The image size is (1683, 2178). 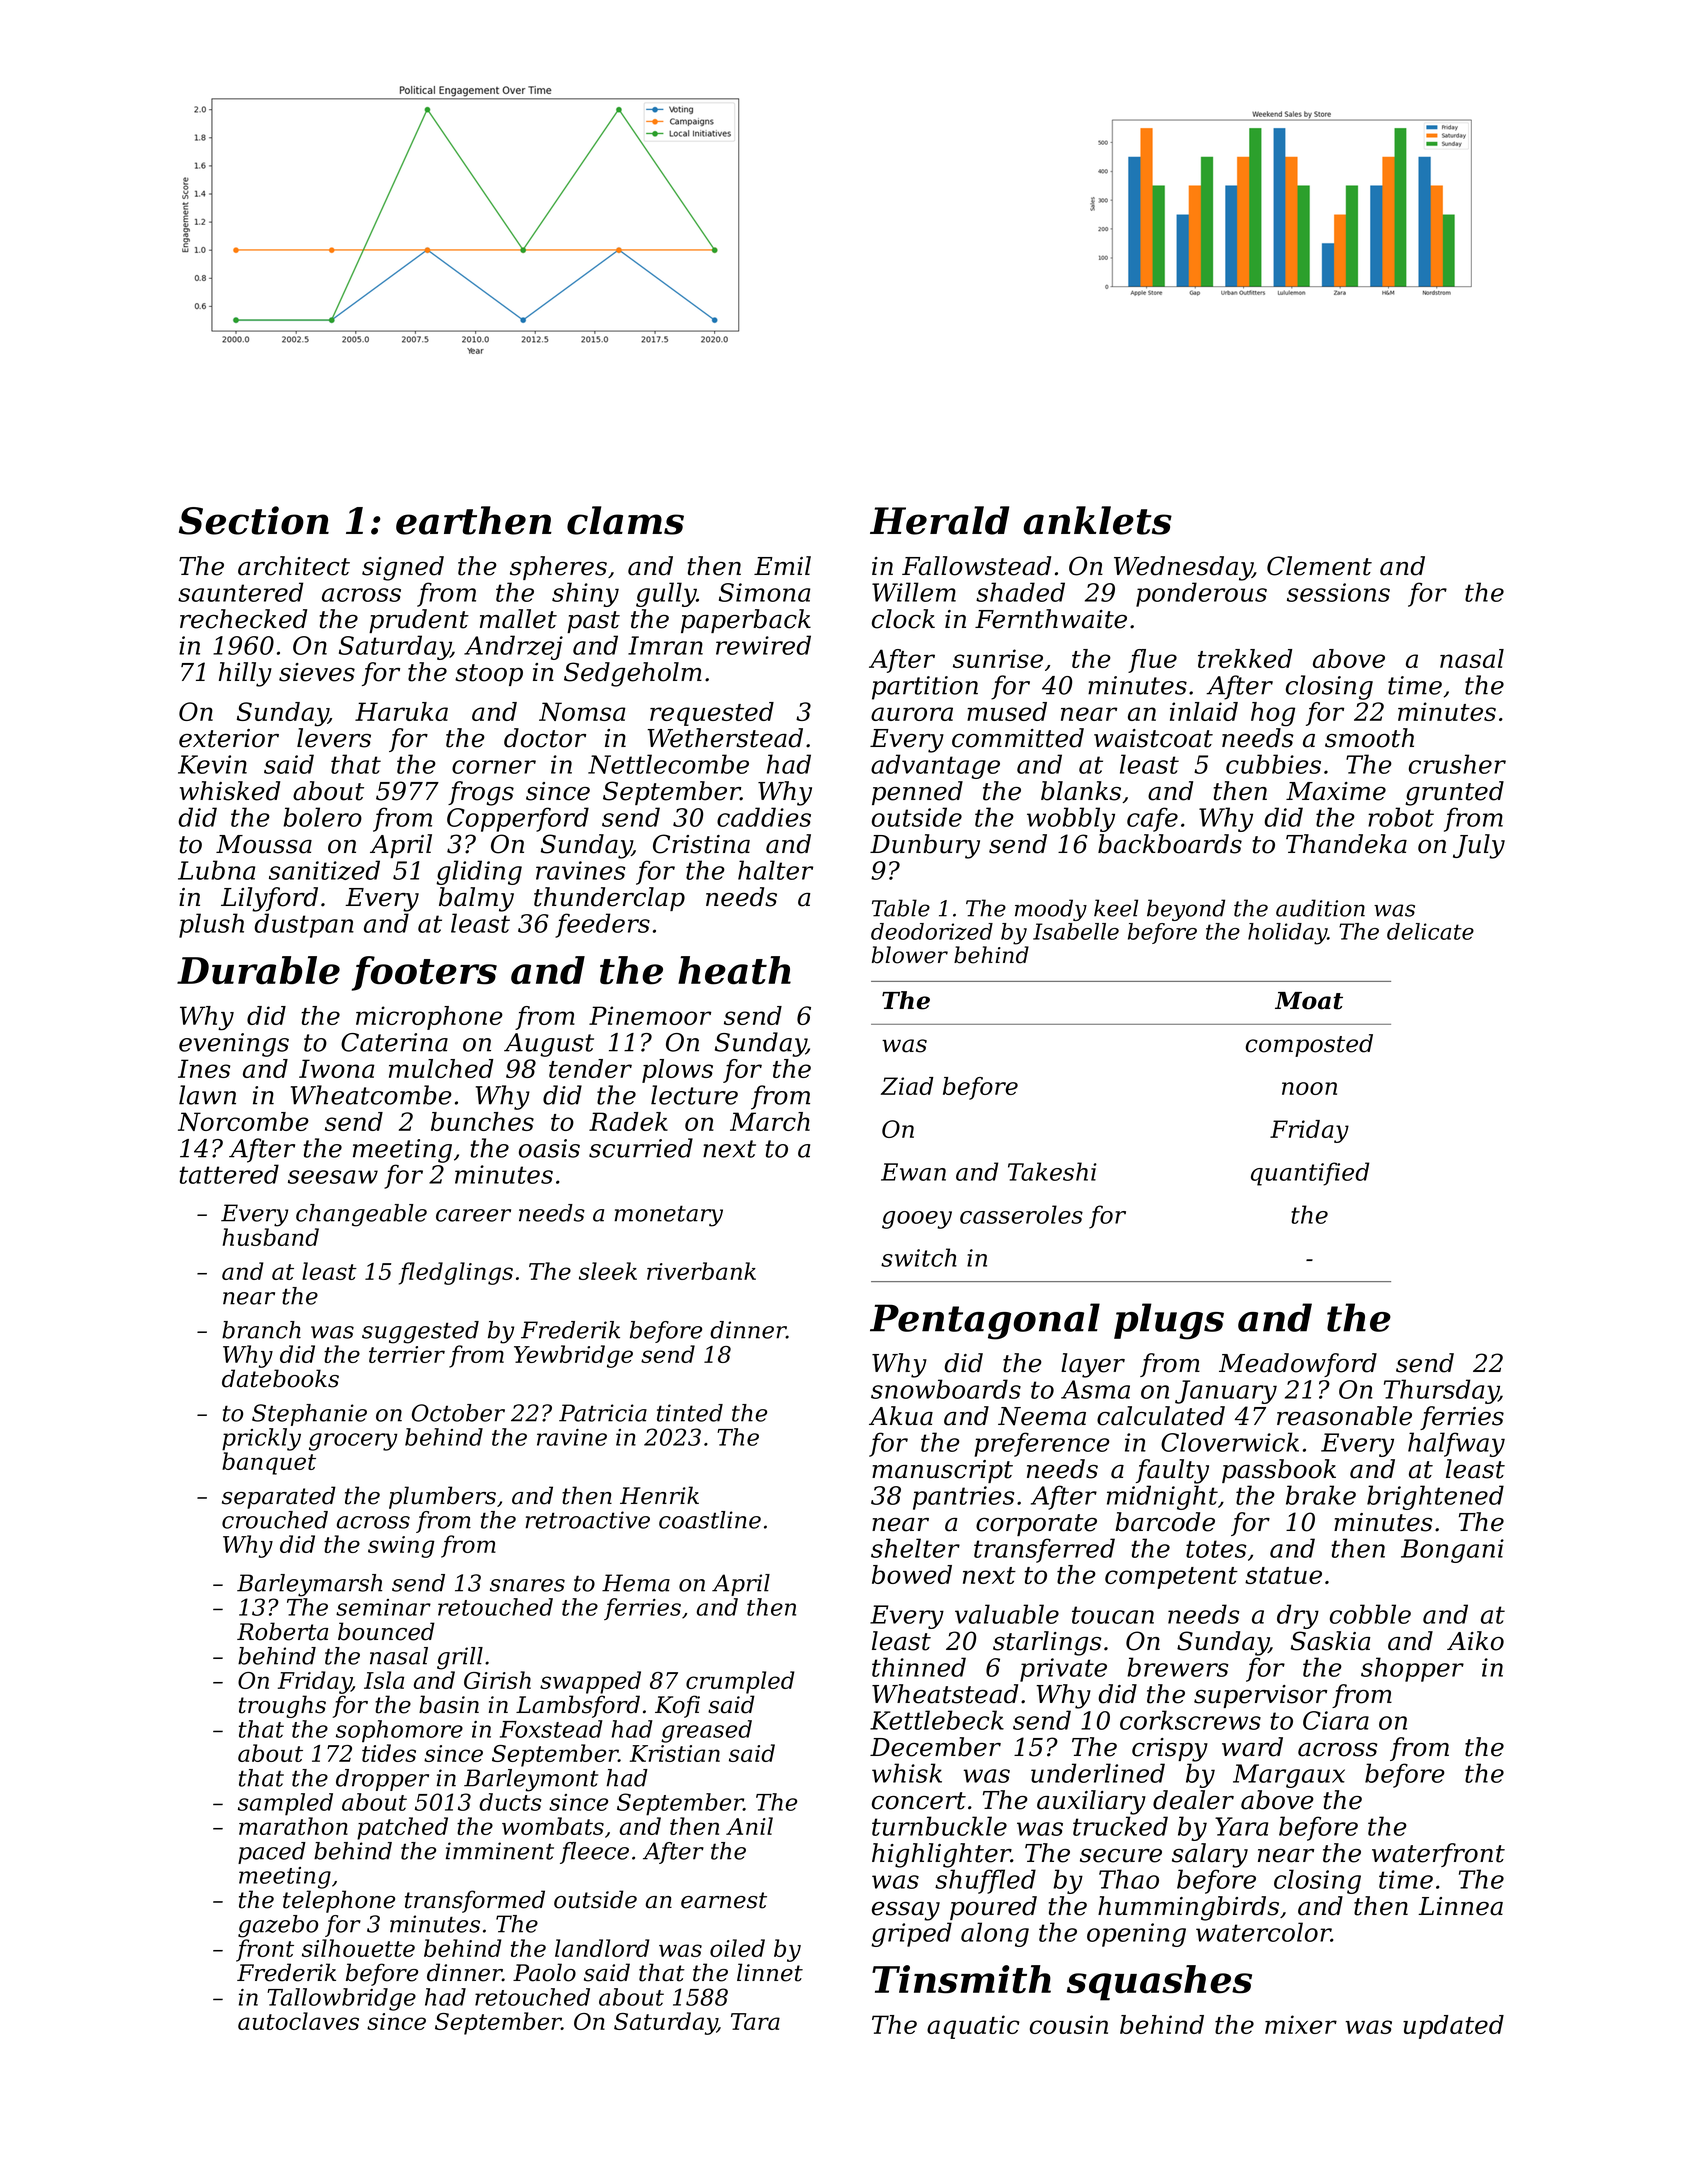 I want to click on autoclaves, so click(x=298, y=2021).
